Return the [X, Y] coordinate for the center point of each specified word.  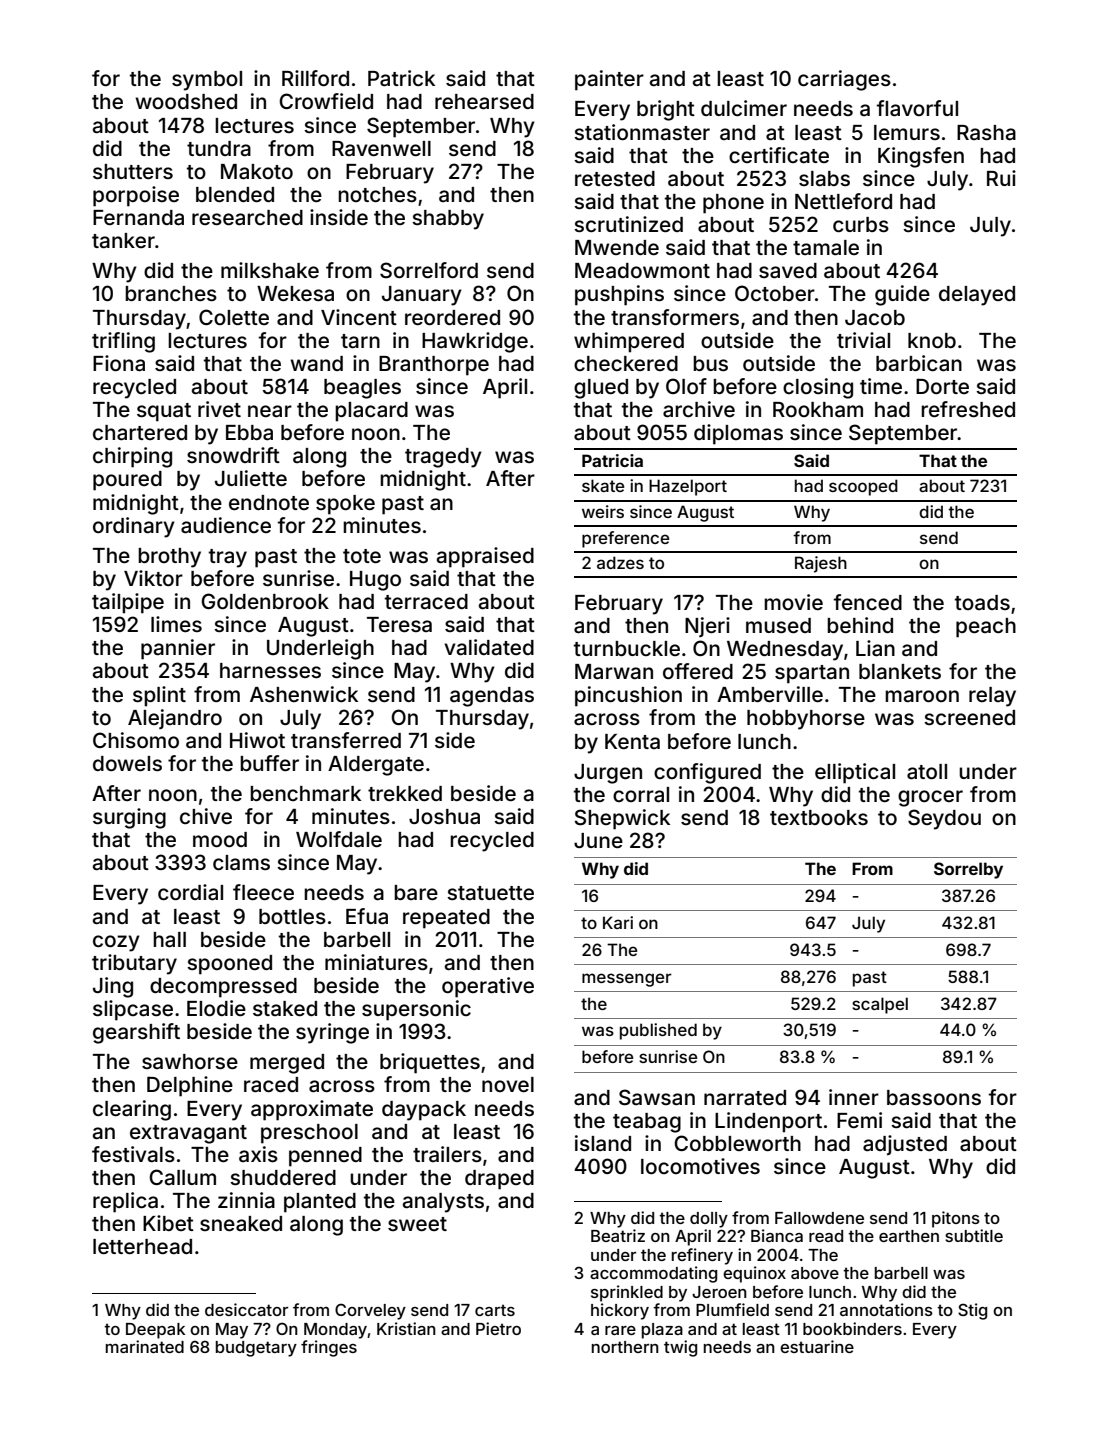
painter [609, 80]
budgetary [256, 1349]
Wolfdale [339, 839]
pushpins [619, 295]
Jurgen [608, 774]
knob [932, 340]
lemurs [907, 132]
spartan [812, 674]
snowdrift [233, 455]
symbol [207, 81]
